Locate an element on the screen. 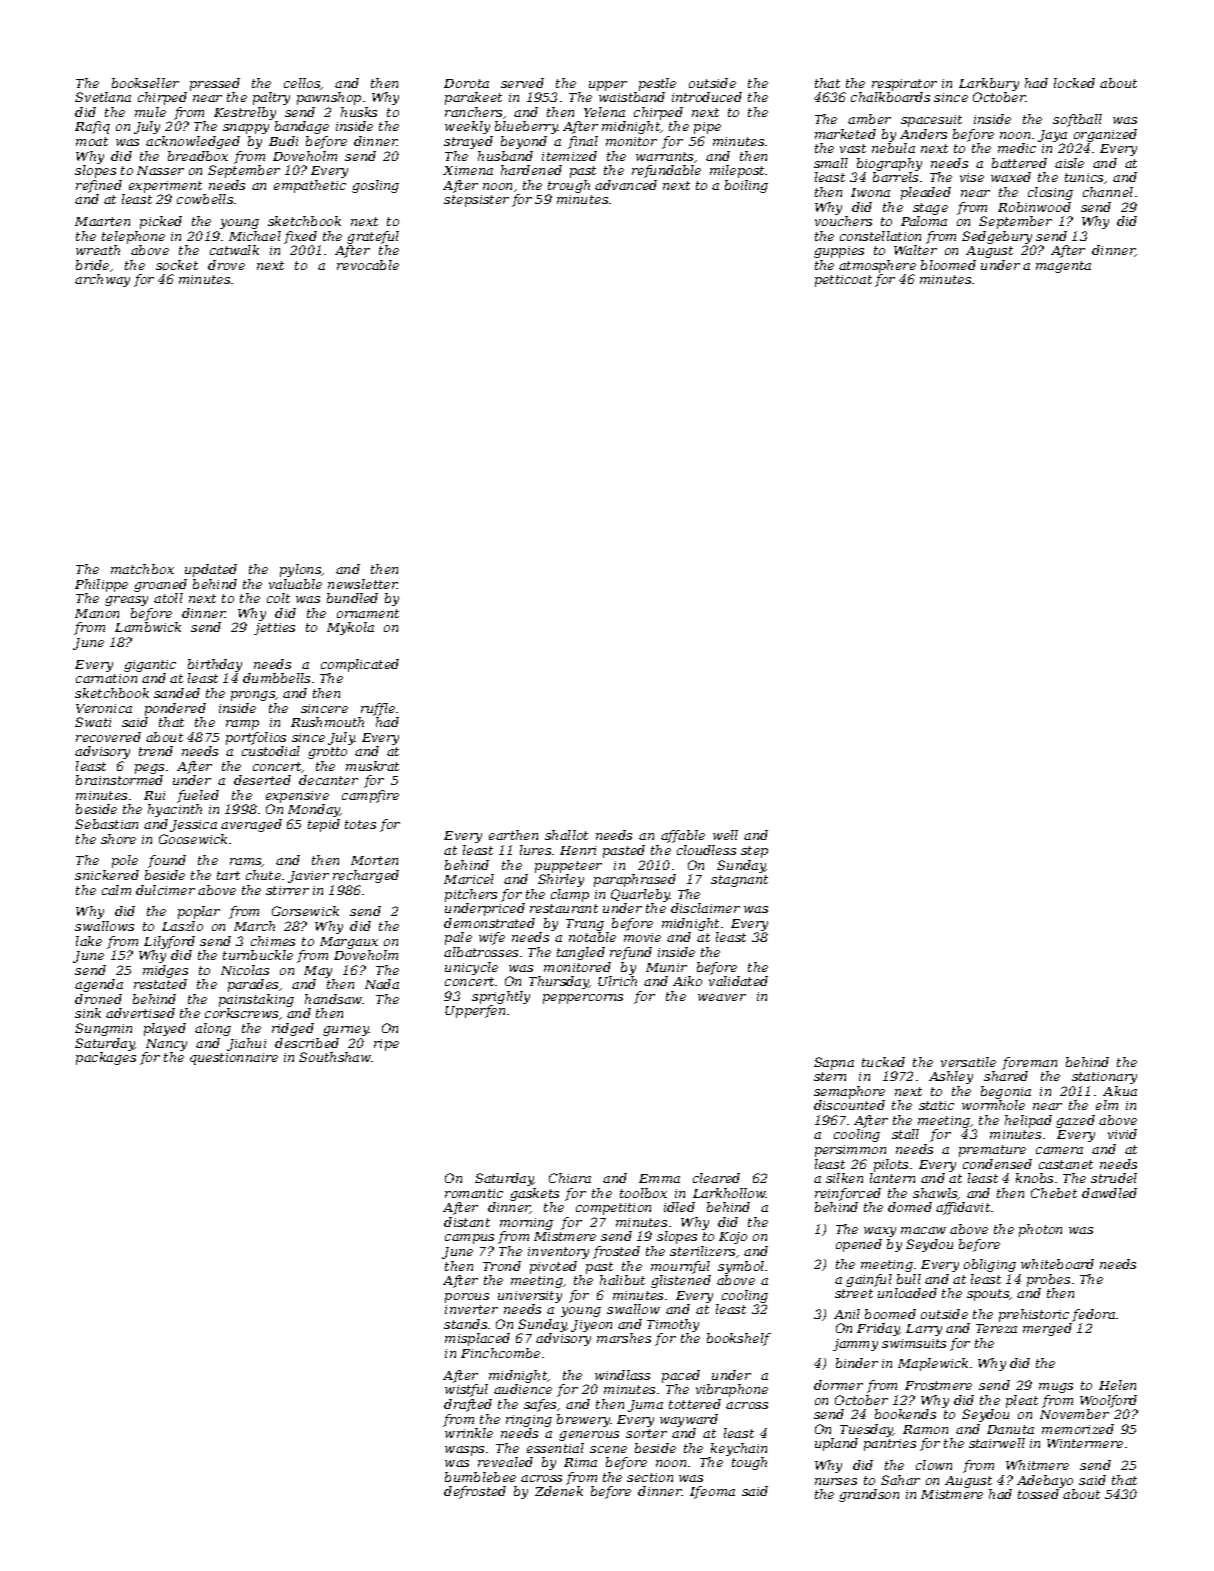 The image size is (1214, 1571). magenta is located at coordinates (1063, 267).
